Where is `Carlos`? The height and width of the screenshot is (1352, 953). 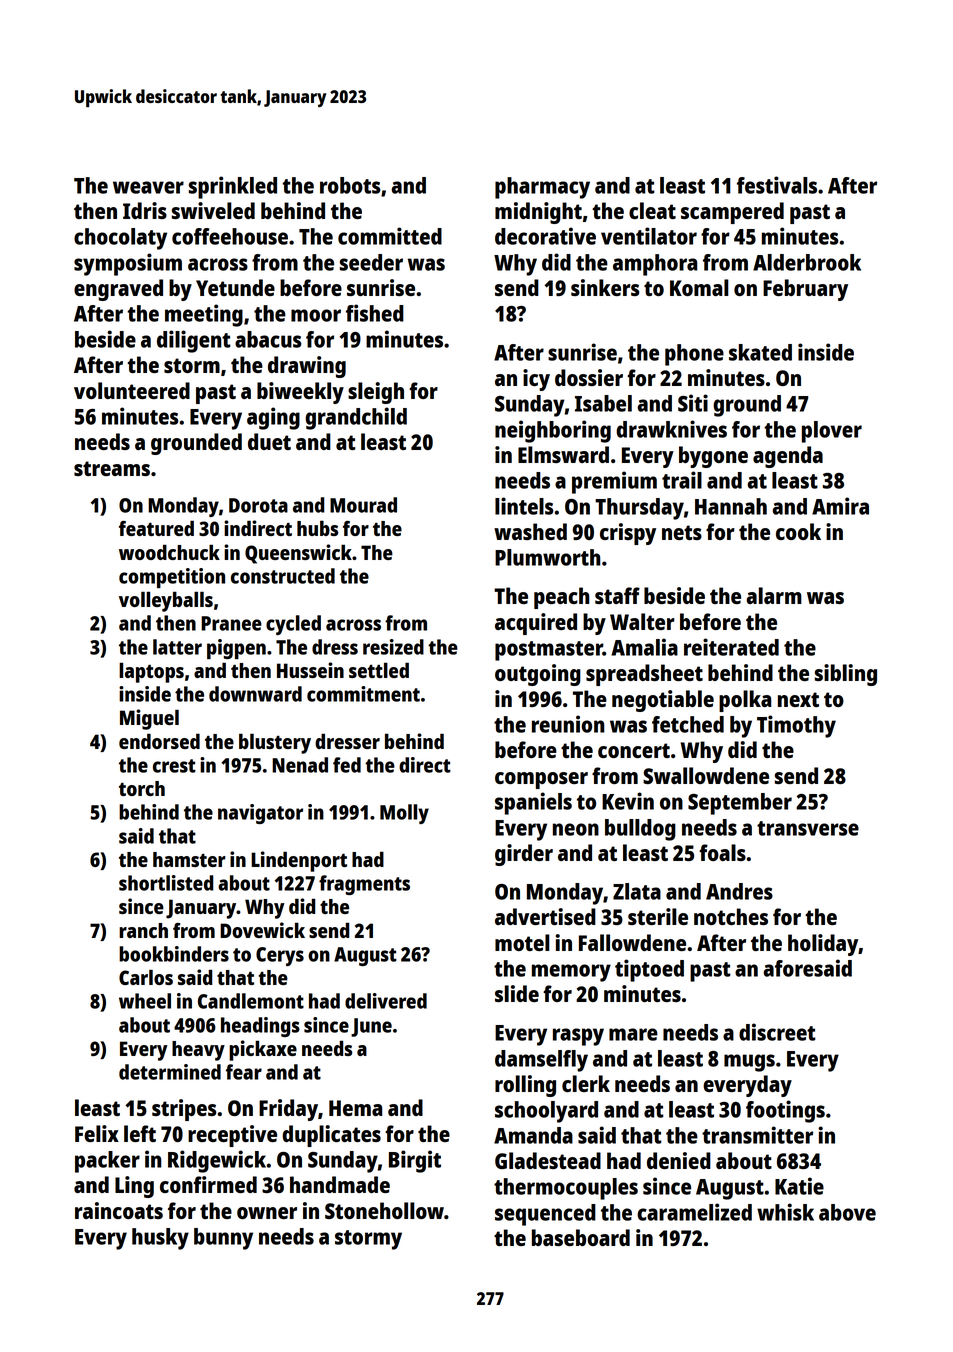
Carlos is located at coordinates (146, 977).
